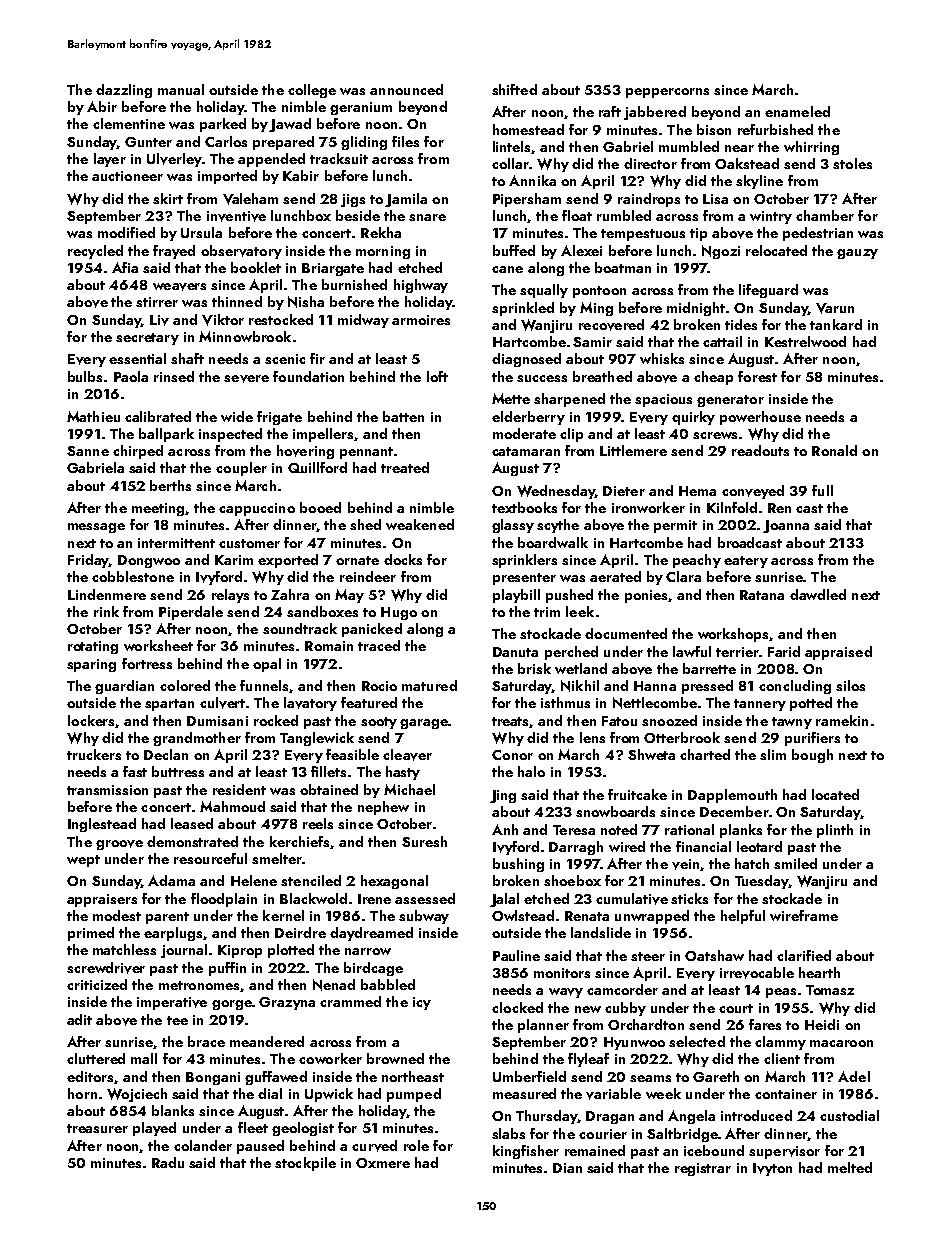  What do you see at coordinates (197, 739) in the document?
I see `grandmother` at bounding box center [197, 739].
